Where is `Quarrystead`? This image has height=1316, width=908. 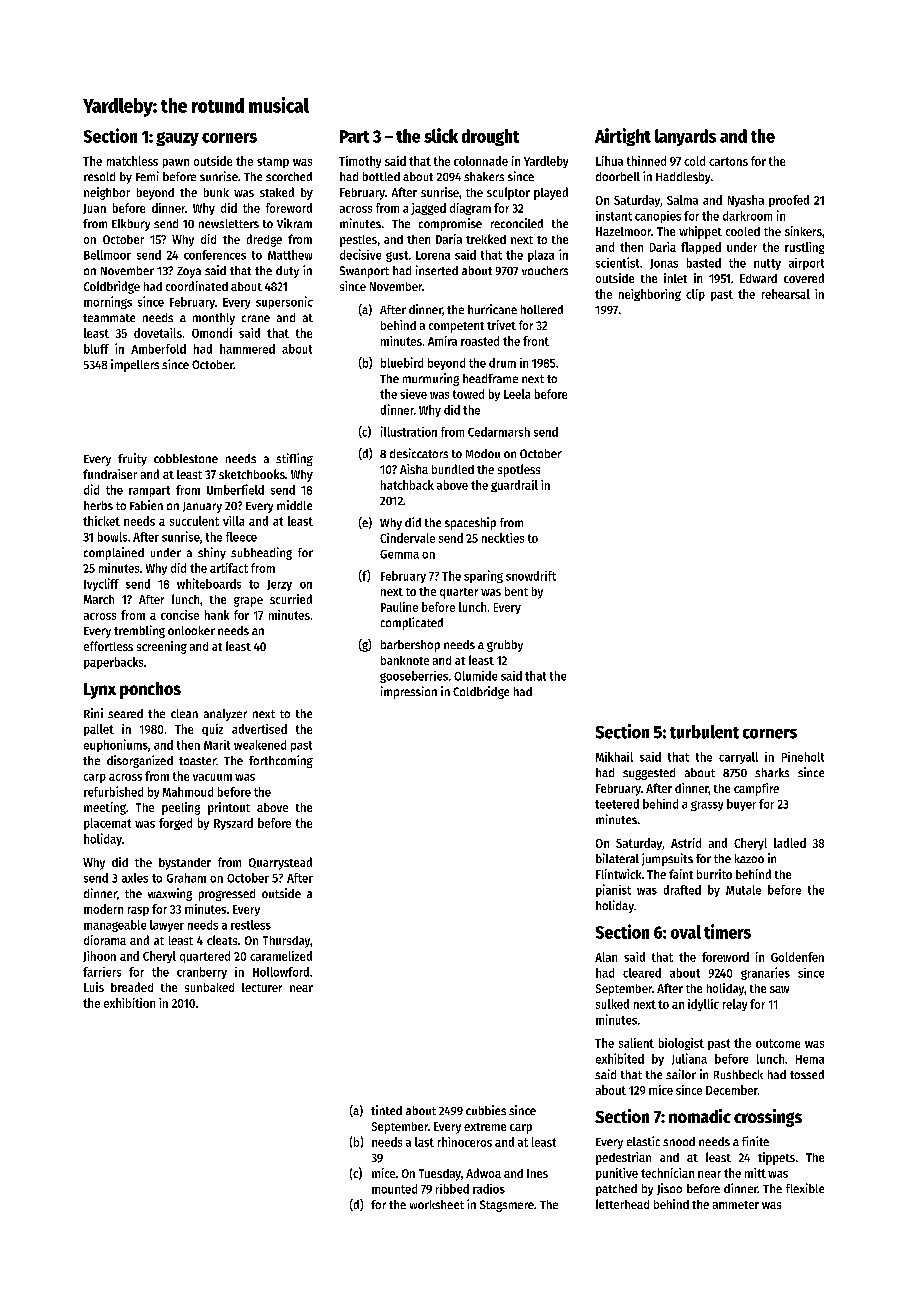
Quarrystead is located at coordinates (280, 863).
